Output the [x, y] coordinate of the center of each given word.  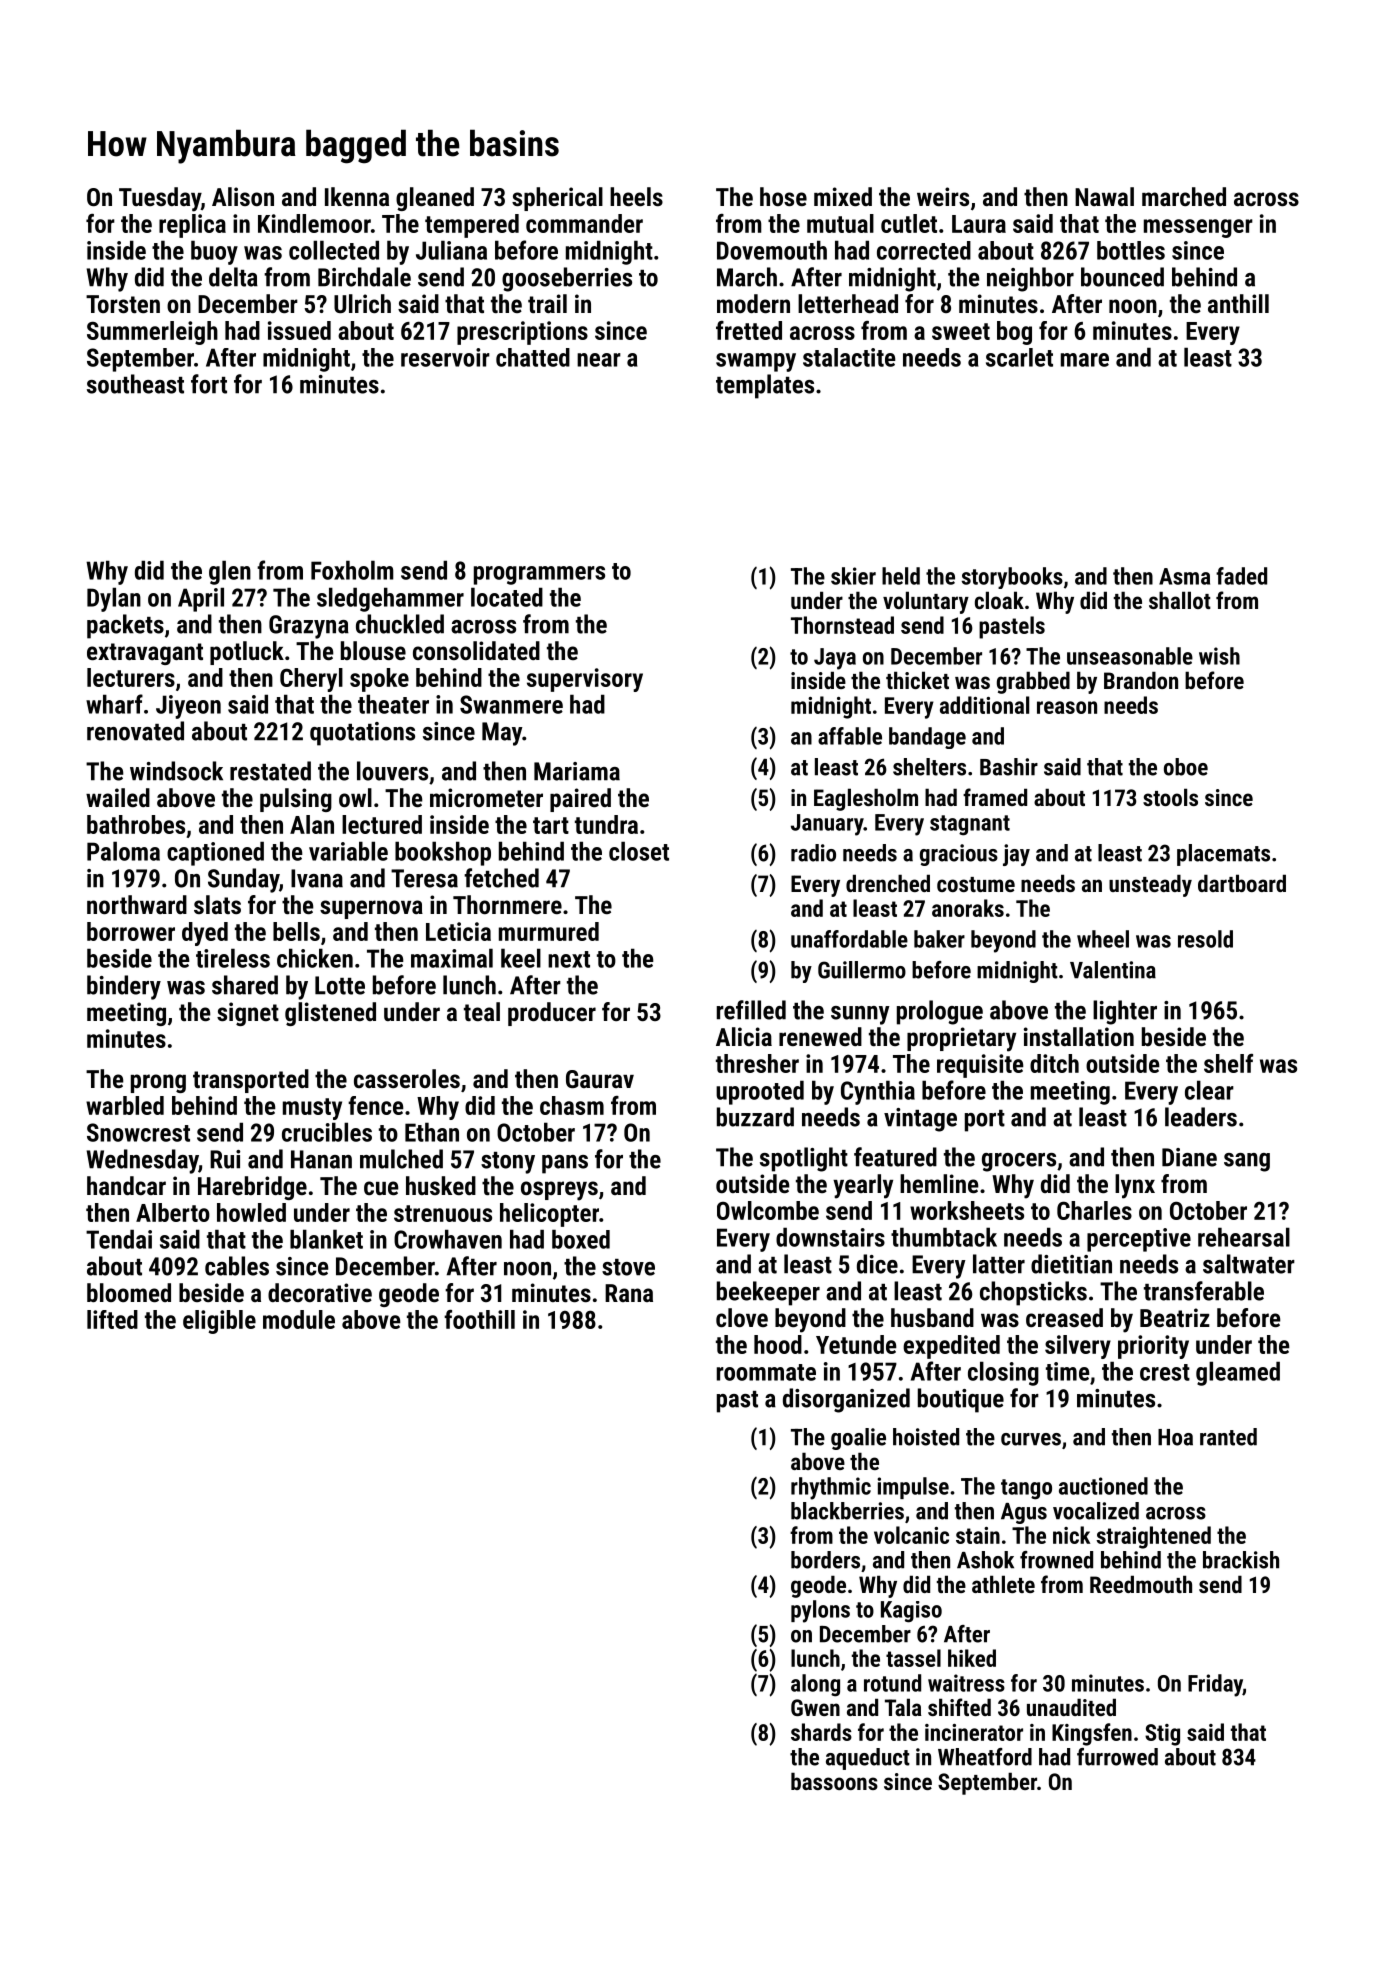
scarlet [1019, 357]
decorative [320, 1292]
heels [636, 196]
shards [821, 1732]
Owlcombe [768, 1210]
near [599, 360]
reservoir [445, 357]
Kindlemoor [314, 223]
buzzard [755, 1117]
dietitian [1071, 1264]
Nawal [1104, 196]
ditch [1054, 1063]
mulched [401, 1159]
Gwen [815, 1707]
